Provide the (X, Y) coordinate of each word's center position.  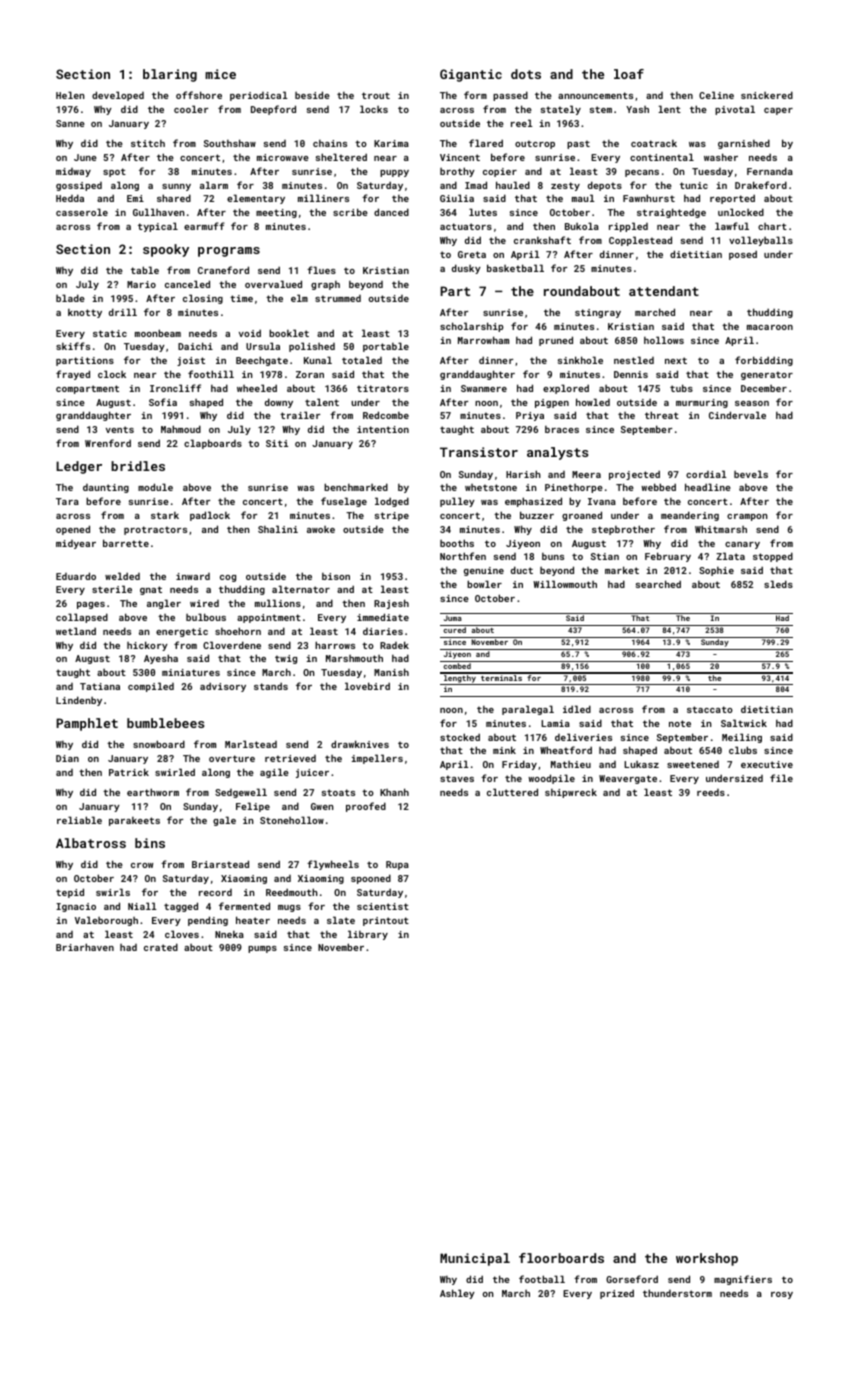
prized (617, 1294)
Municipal (475, 1259)
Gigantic (471, 75)
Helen (70, 95)
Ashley (457, 1294)
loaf (629, 74)
